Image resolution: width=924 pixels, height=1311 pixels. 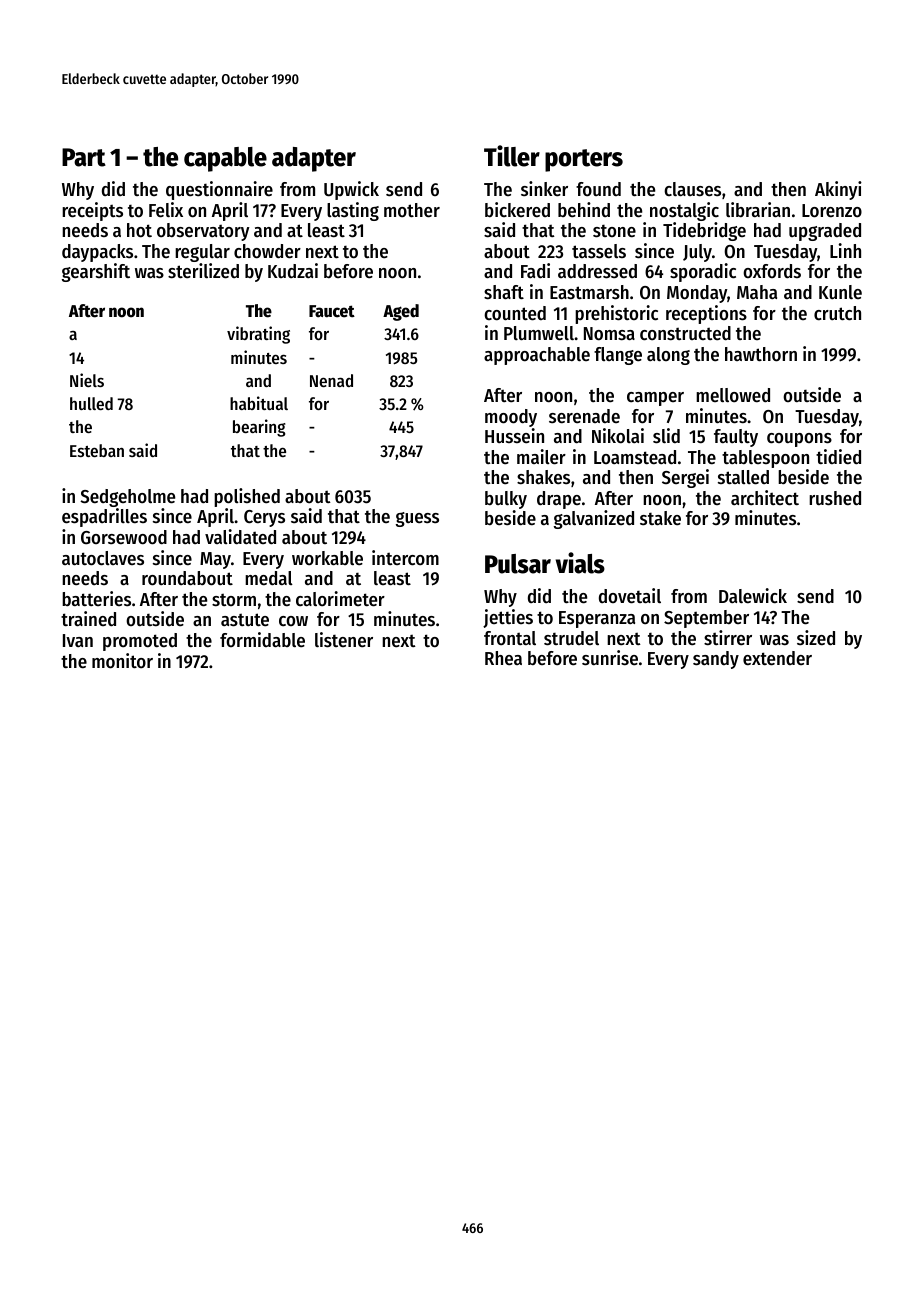 I want to click on intercom, so click(x=405, y=558).
